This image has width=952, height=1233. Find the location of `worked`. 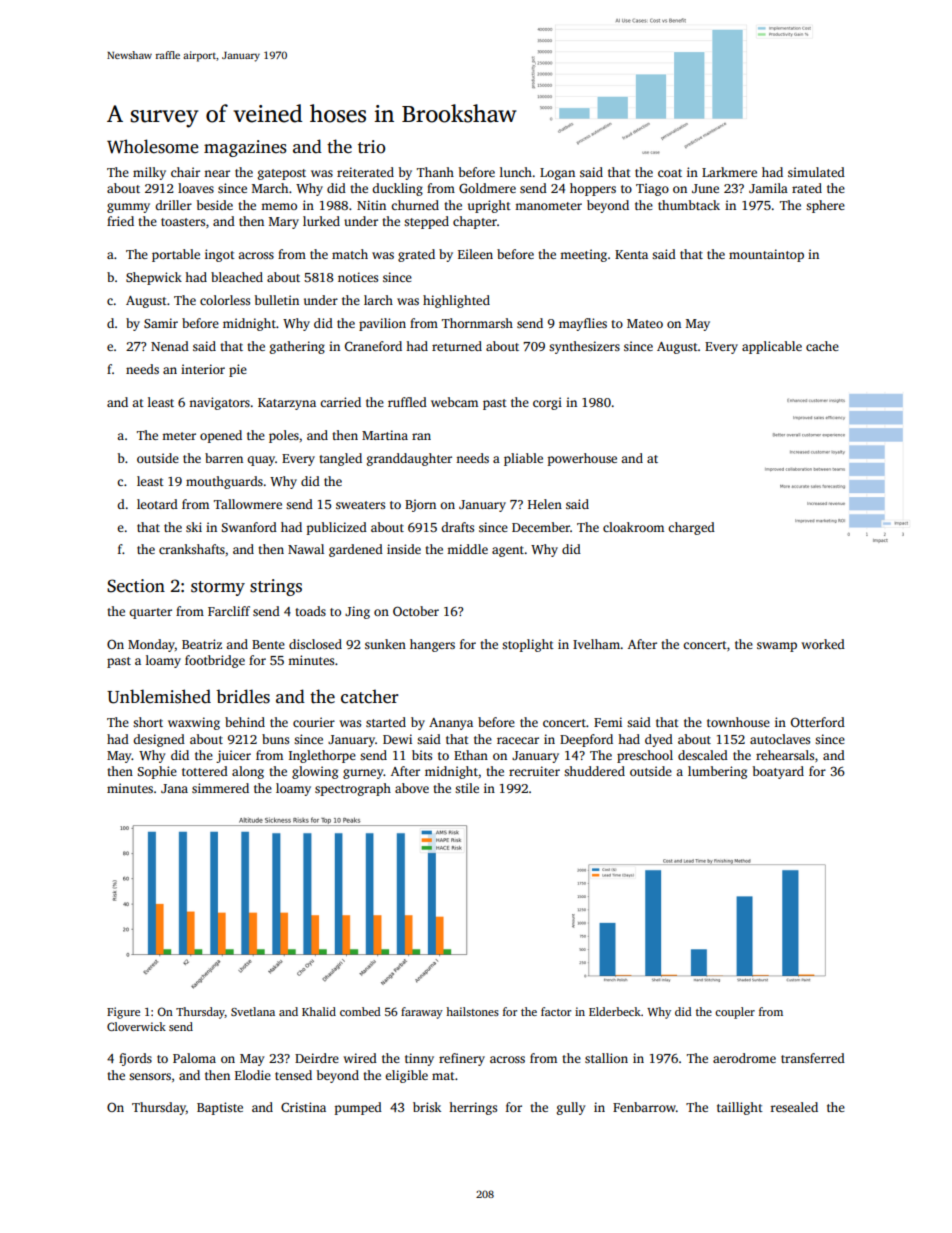

worked is located at coordinates (823, 644).
